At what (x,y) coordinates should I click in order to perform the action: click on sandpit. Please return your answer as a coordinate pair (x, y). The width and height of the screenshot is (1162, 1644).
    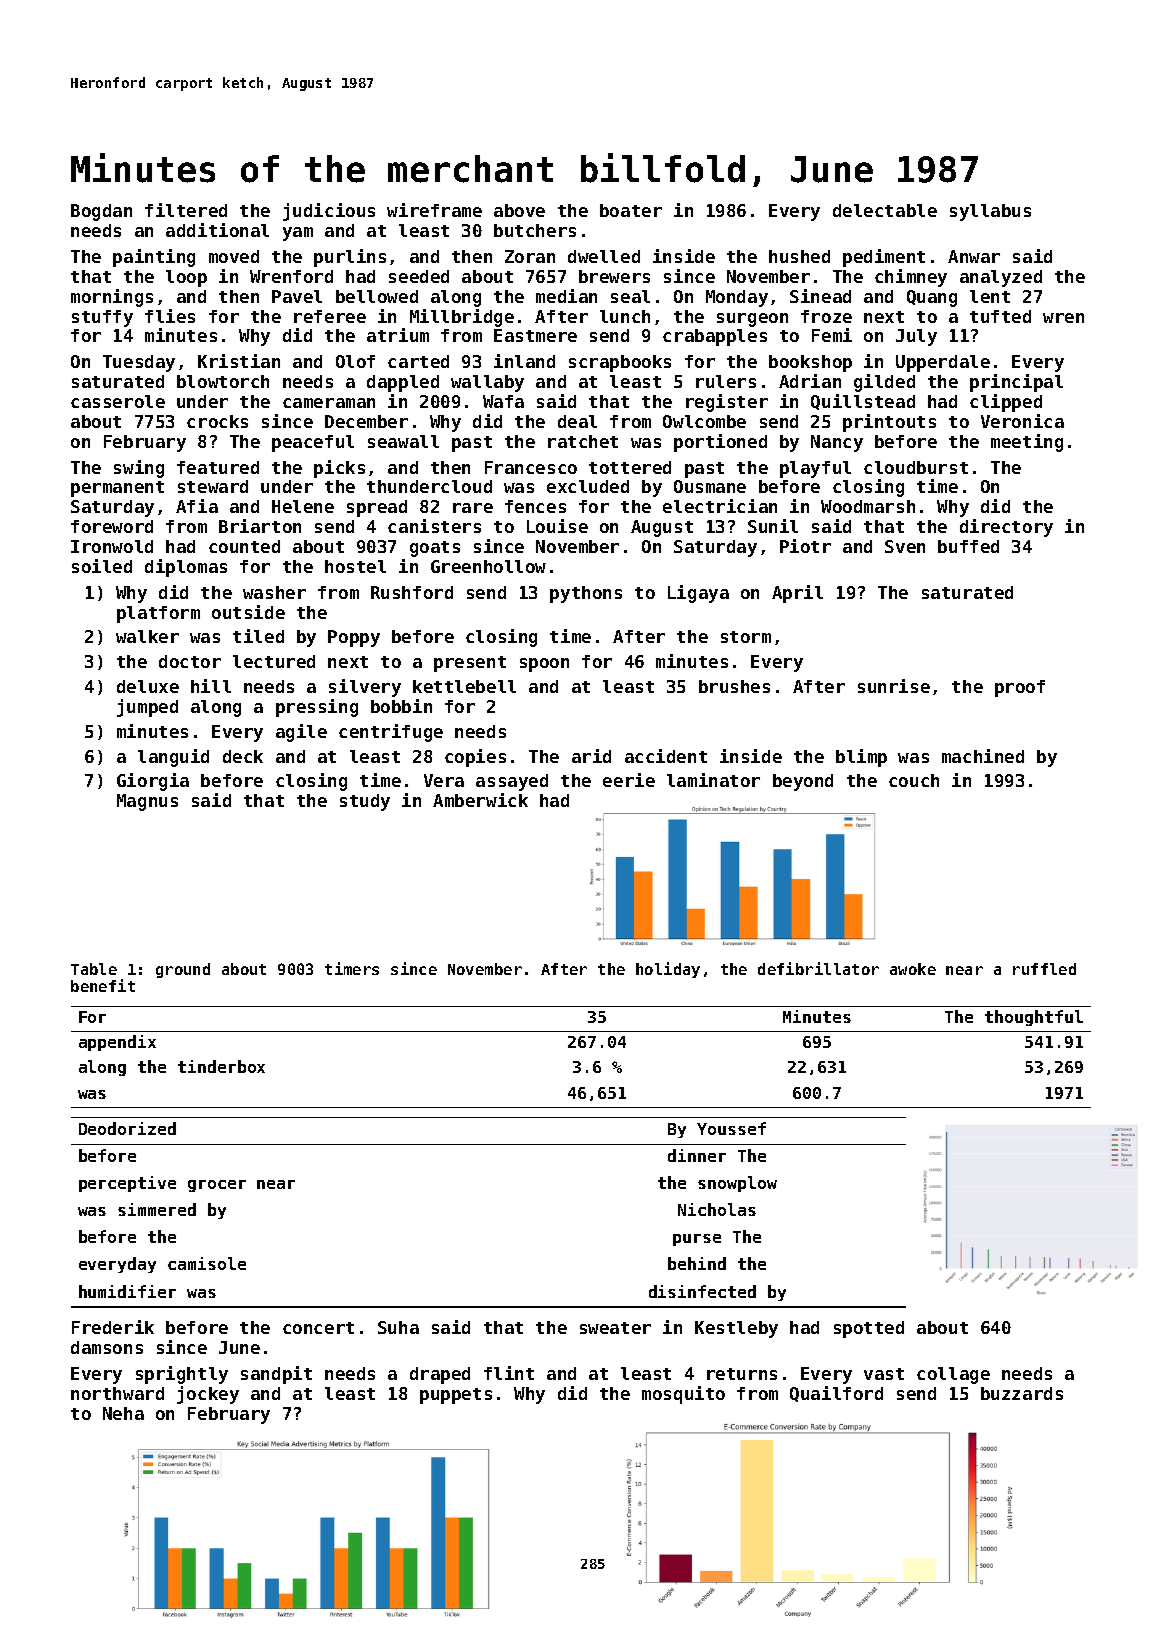
    Looking at the image, I should click on (276, 1375).
